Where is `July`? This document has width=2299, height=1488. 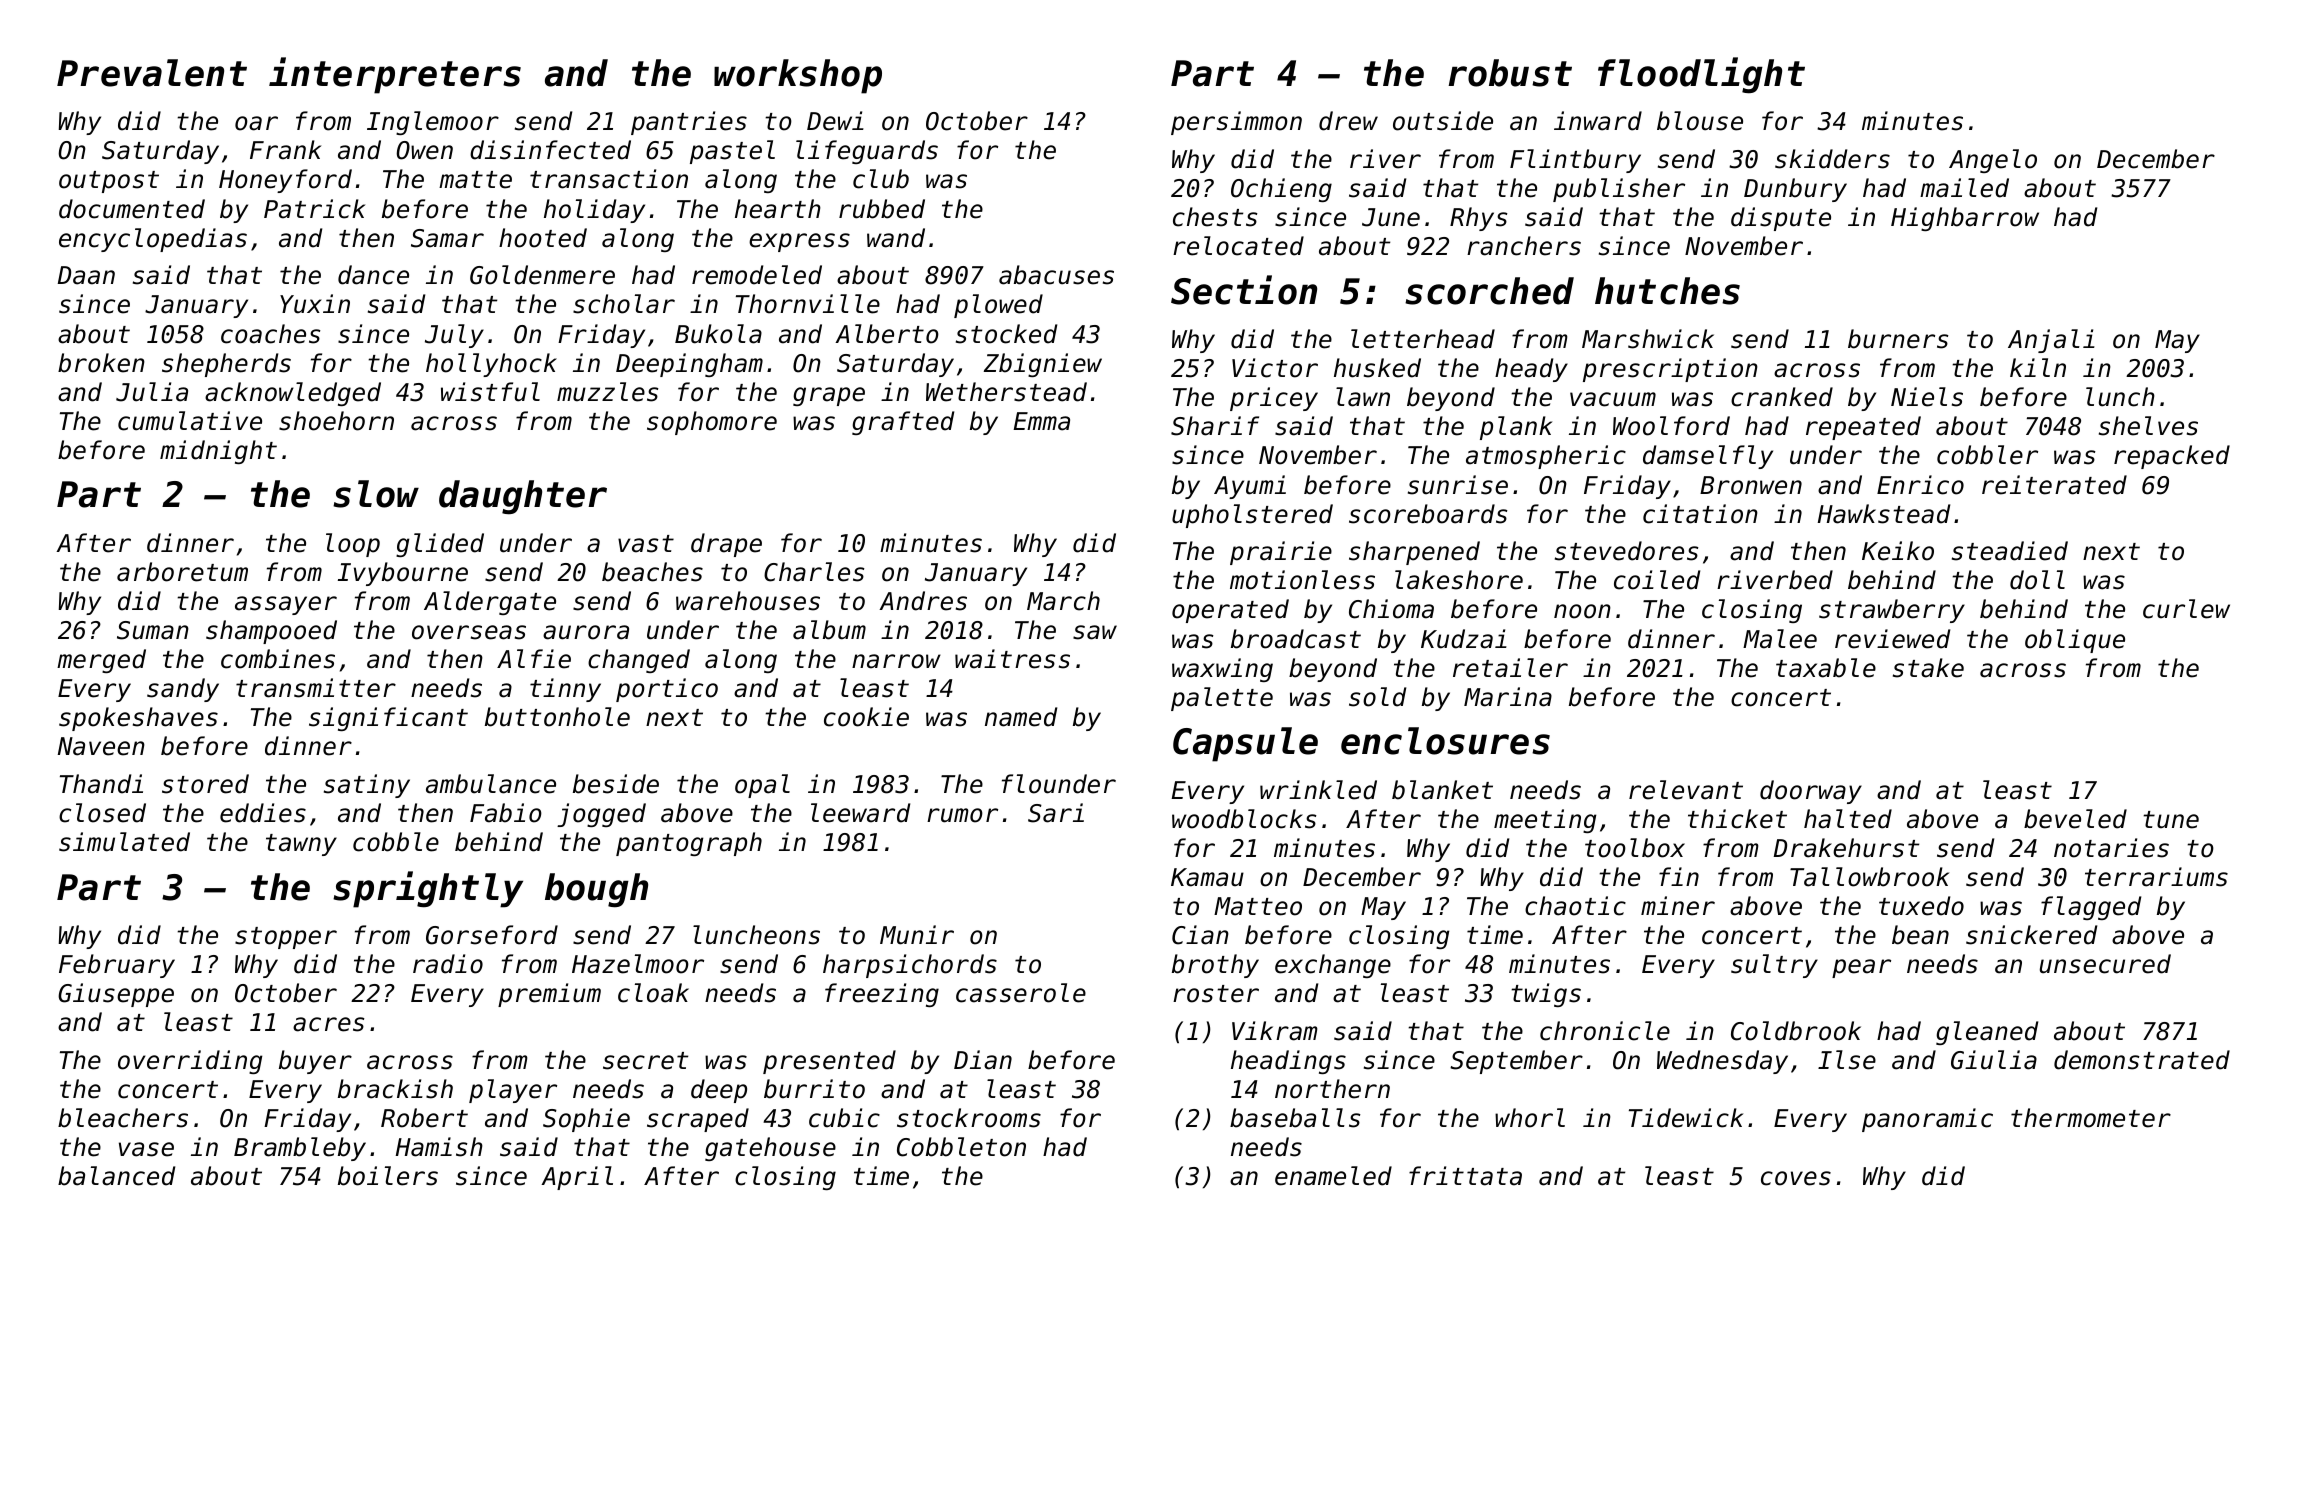
July is located at coordinates (454, 336).
